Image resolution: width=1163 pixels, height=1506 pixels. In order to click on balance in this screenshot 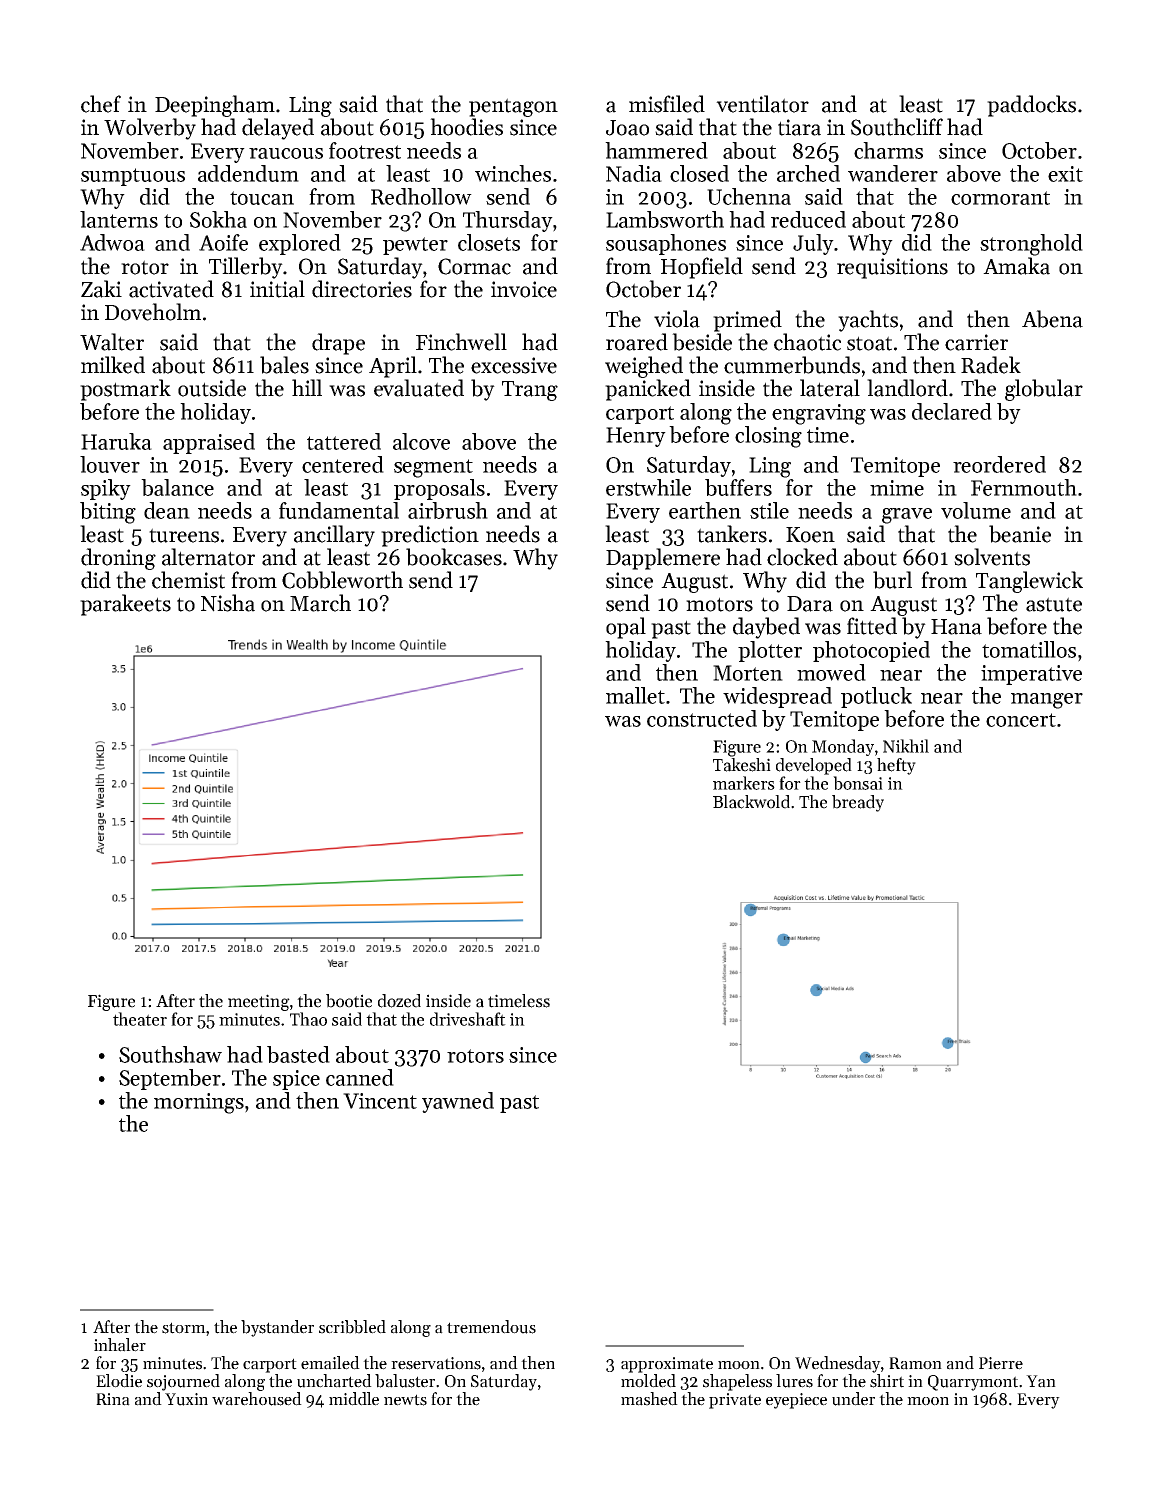, I will do `click(177, 487)`.
